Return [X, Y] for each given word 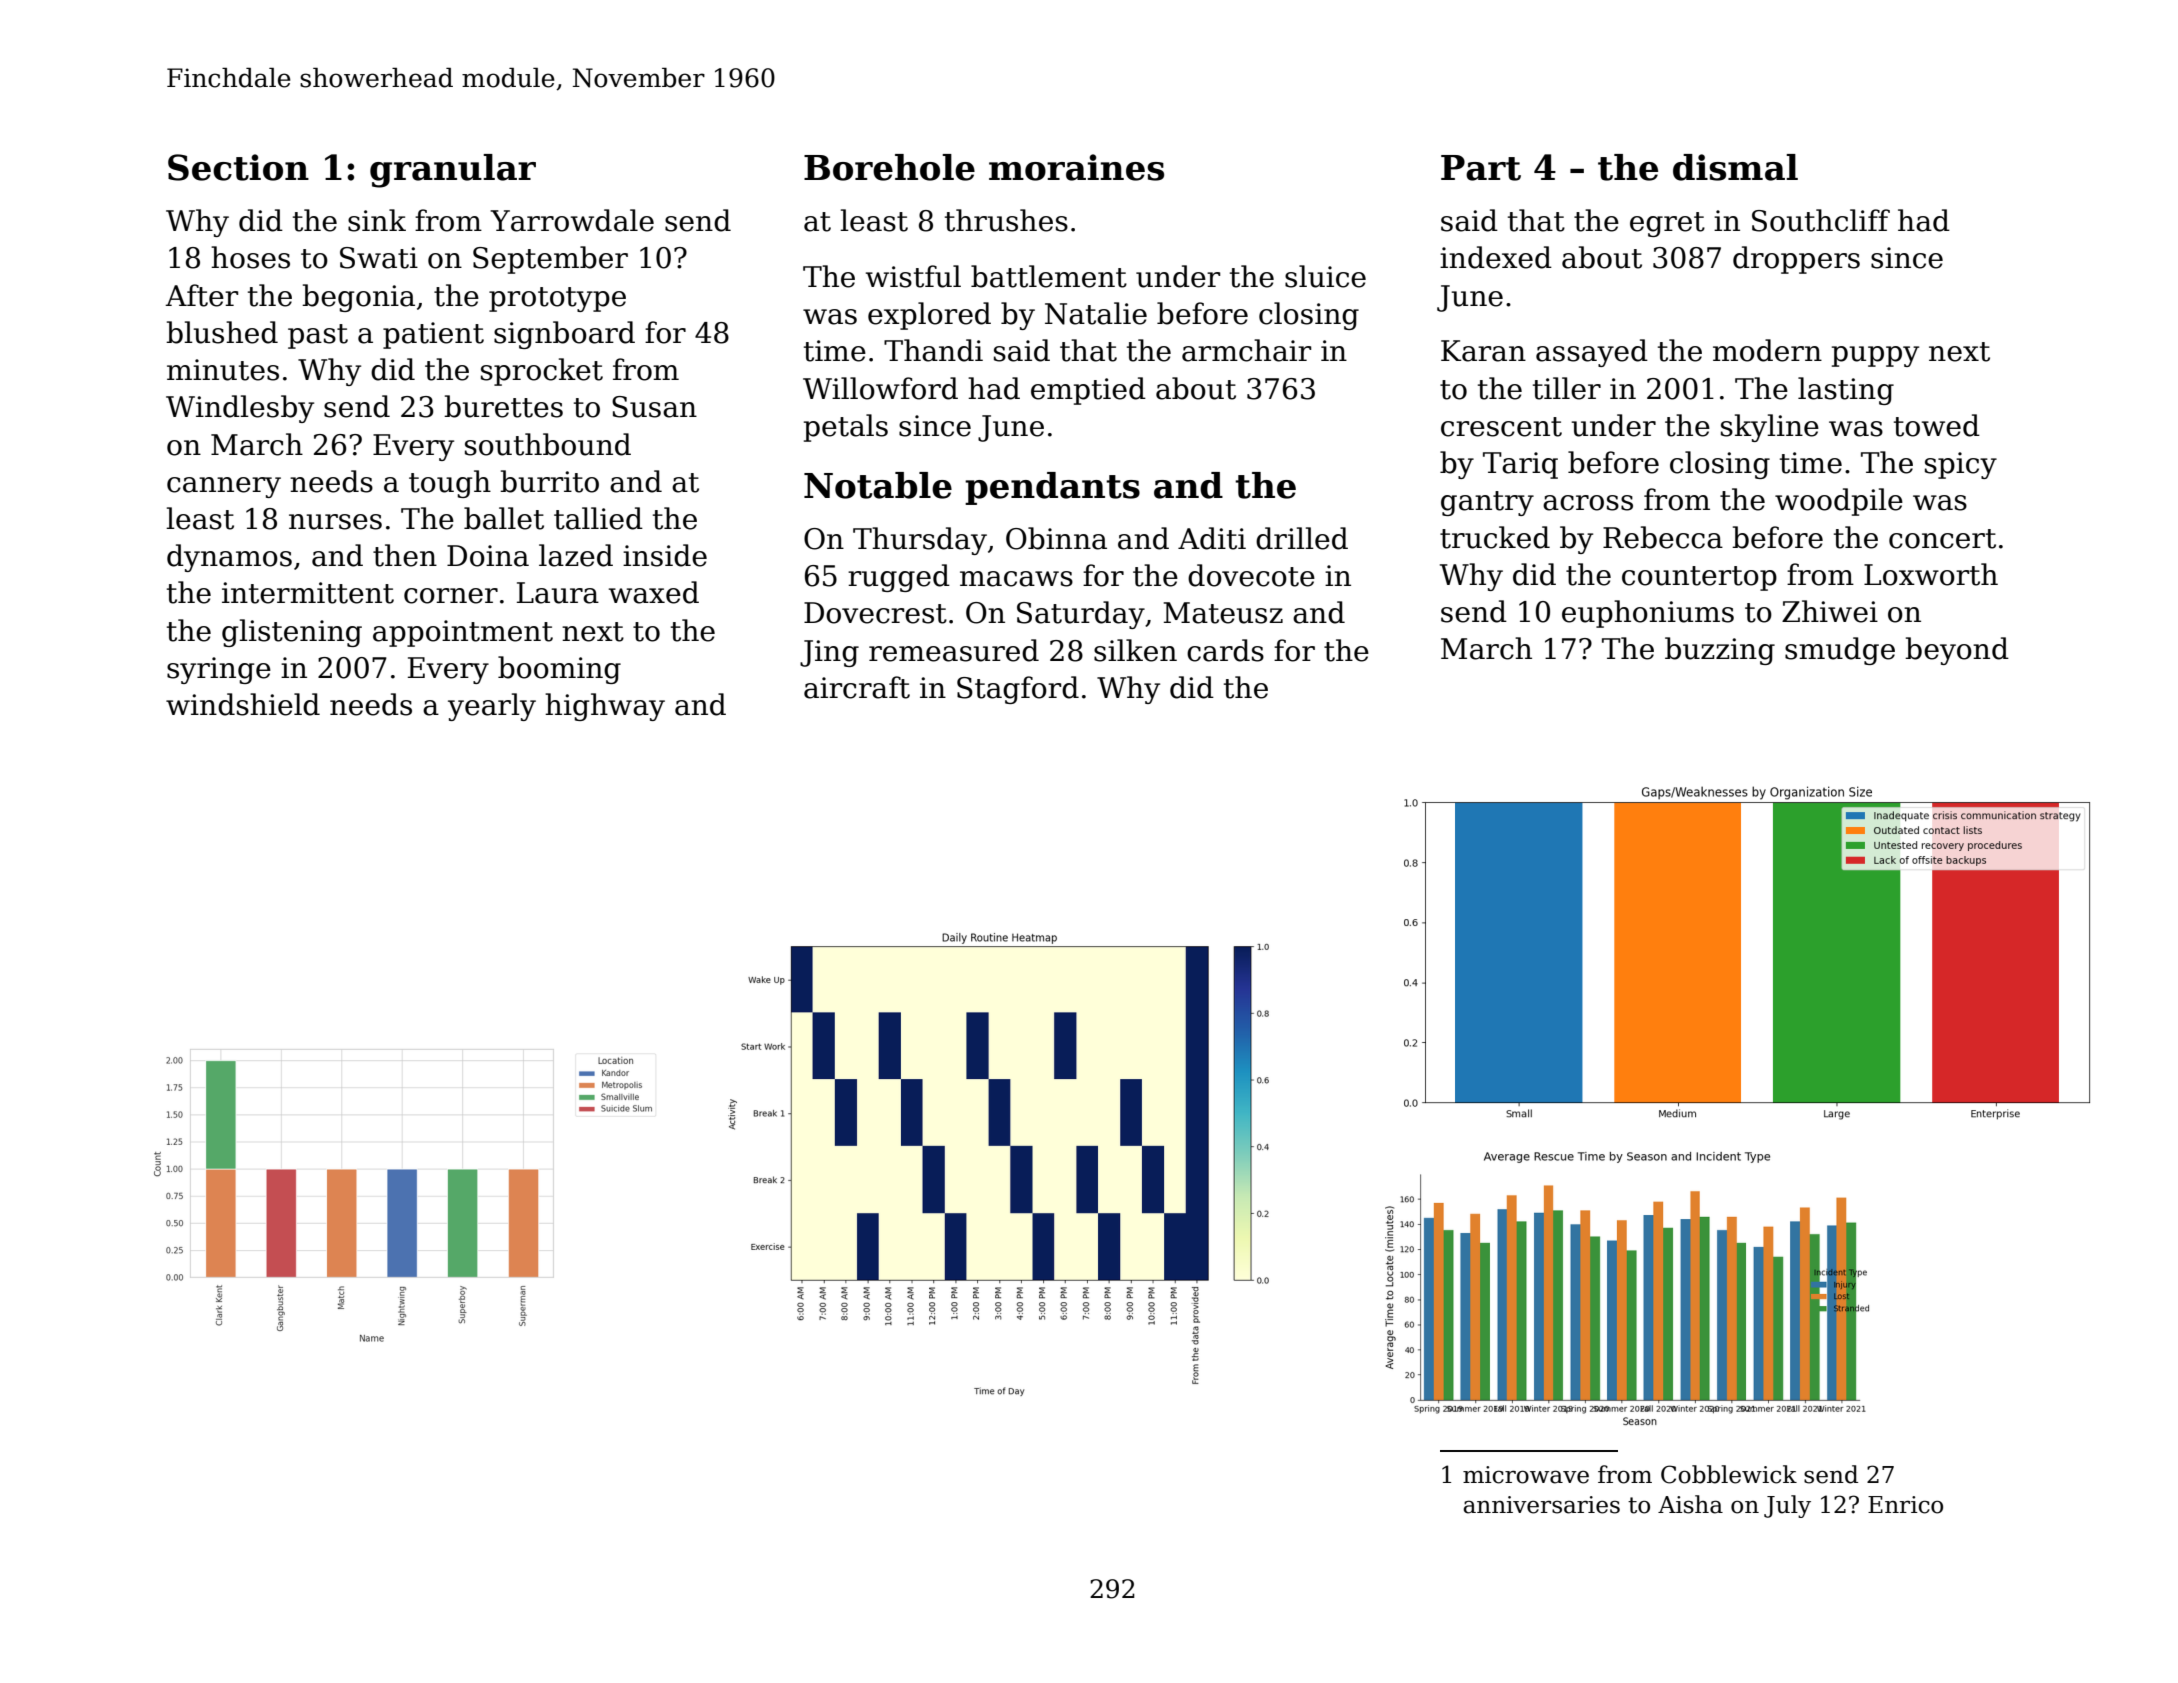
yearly [492, 707]
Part [1481, 168]
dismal [1735, 167]
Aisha [1690, 1504]
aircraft [857, 687]
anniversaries [1541, 1505]
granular [453, 171]
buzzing [1720, 651]
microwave [1526, 1475]
